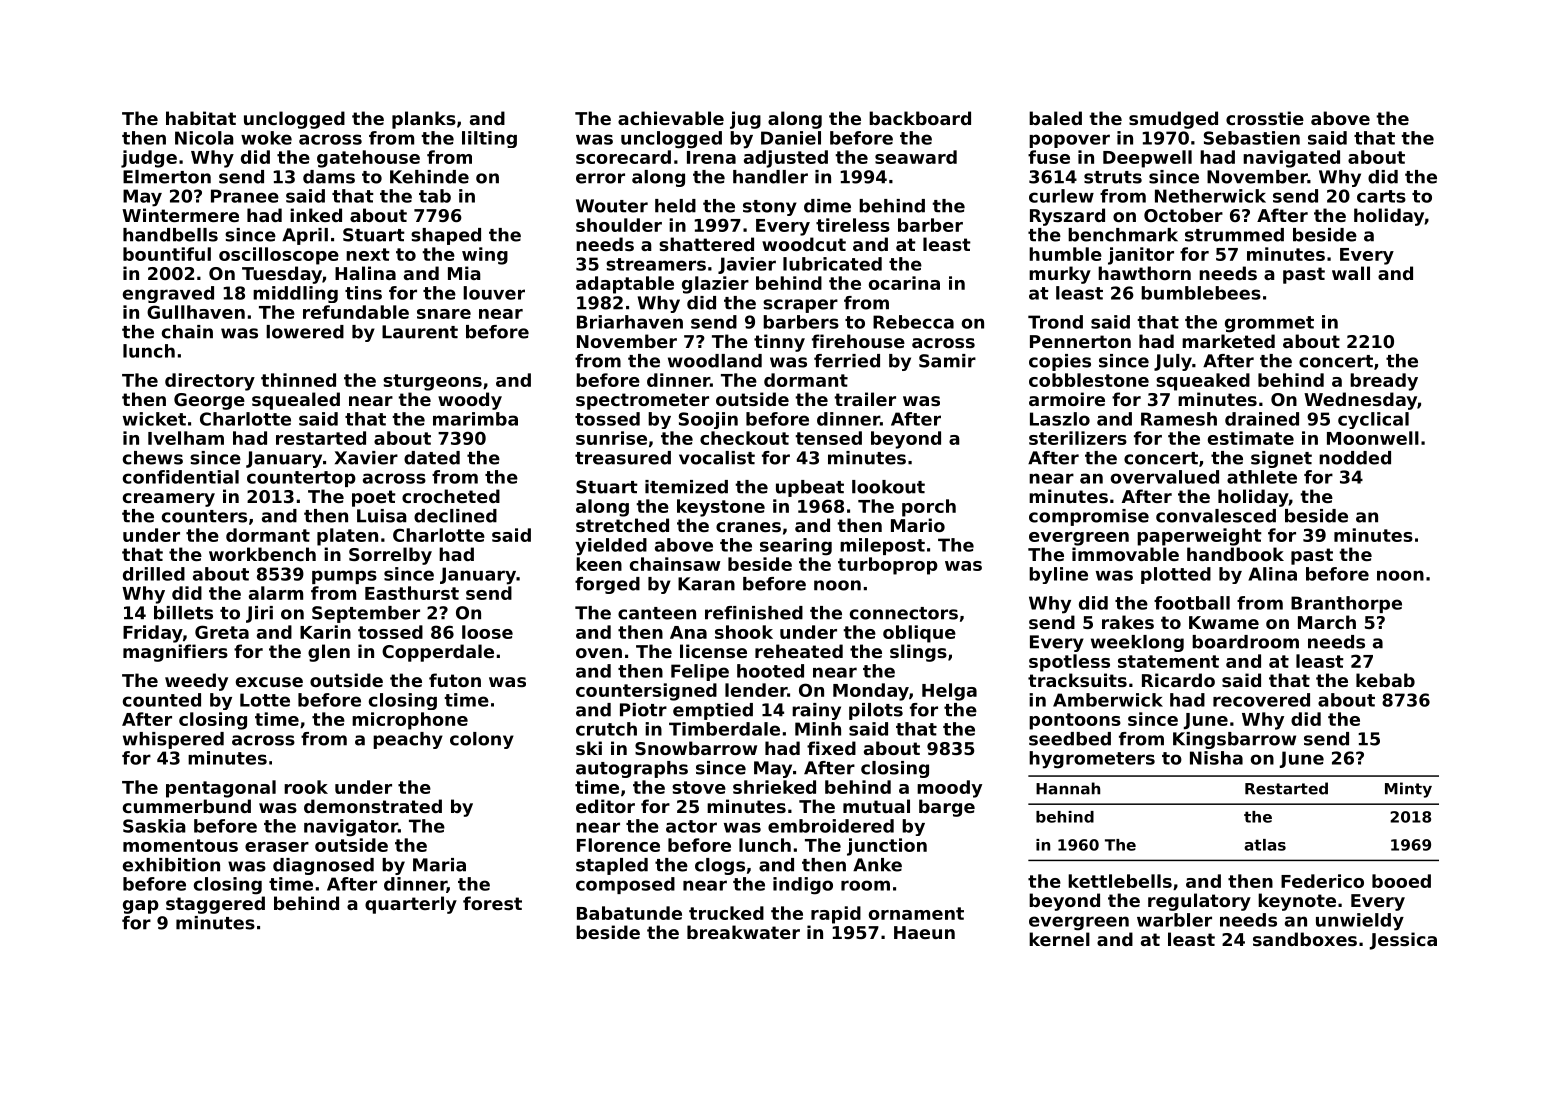  I want to click on stretched, so click(622, 525).
